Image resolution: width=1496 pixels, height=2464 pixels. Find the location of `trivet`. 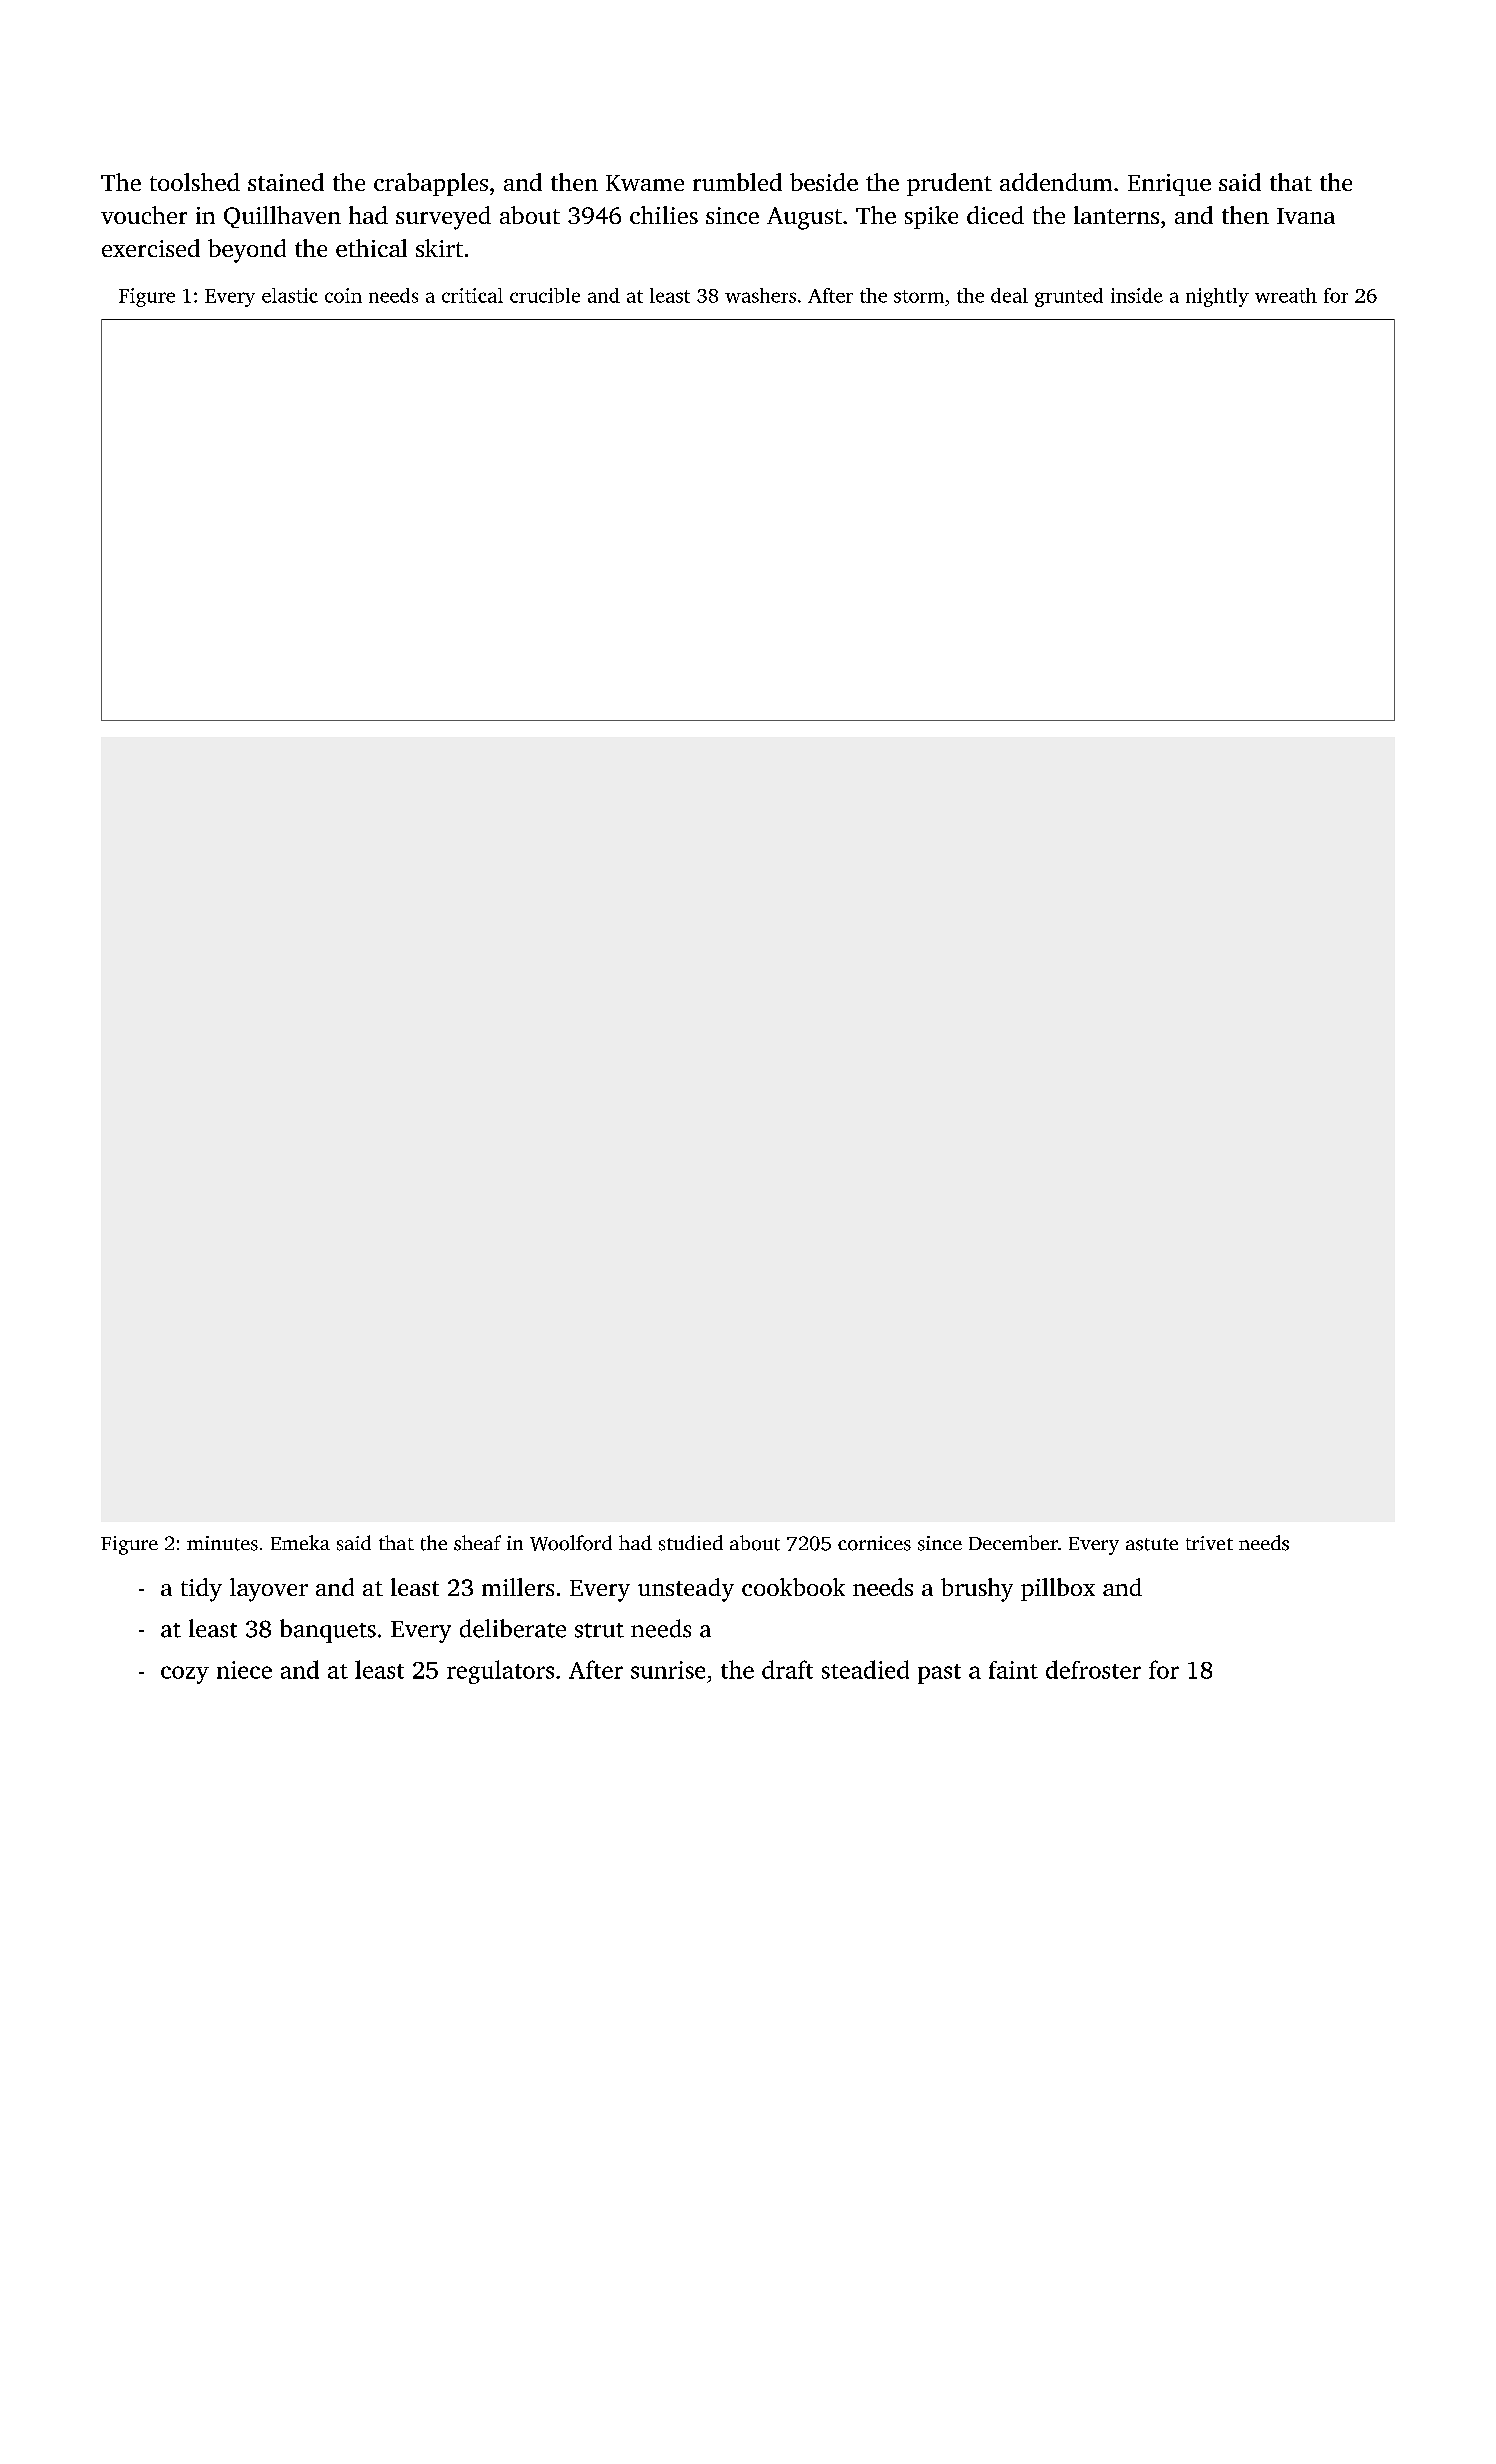

trivet is located at coordinates (1209, 1543).
